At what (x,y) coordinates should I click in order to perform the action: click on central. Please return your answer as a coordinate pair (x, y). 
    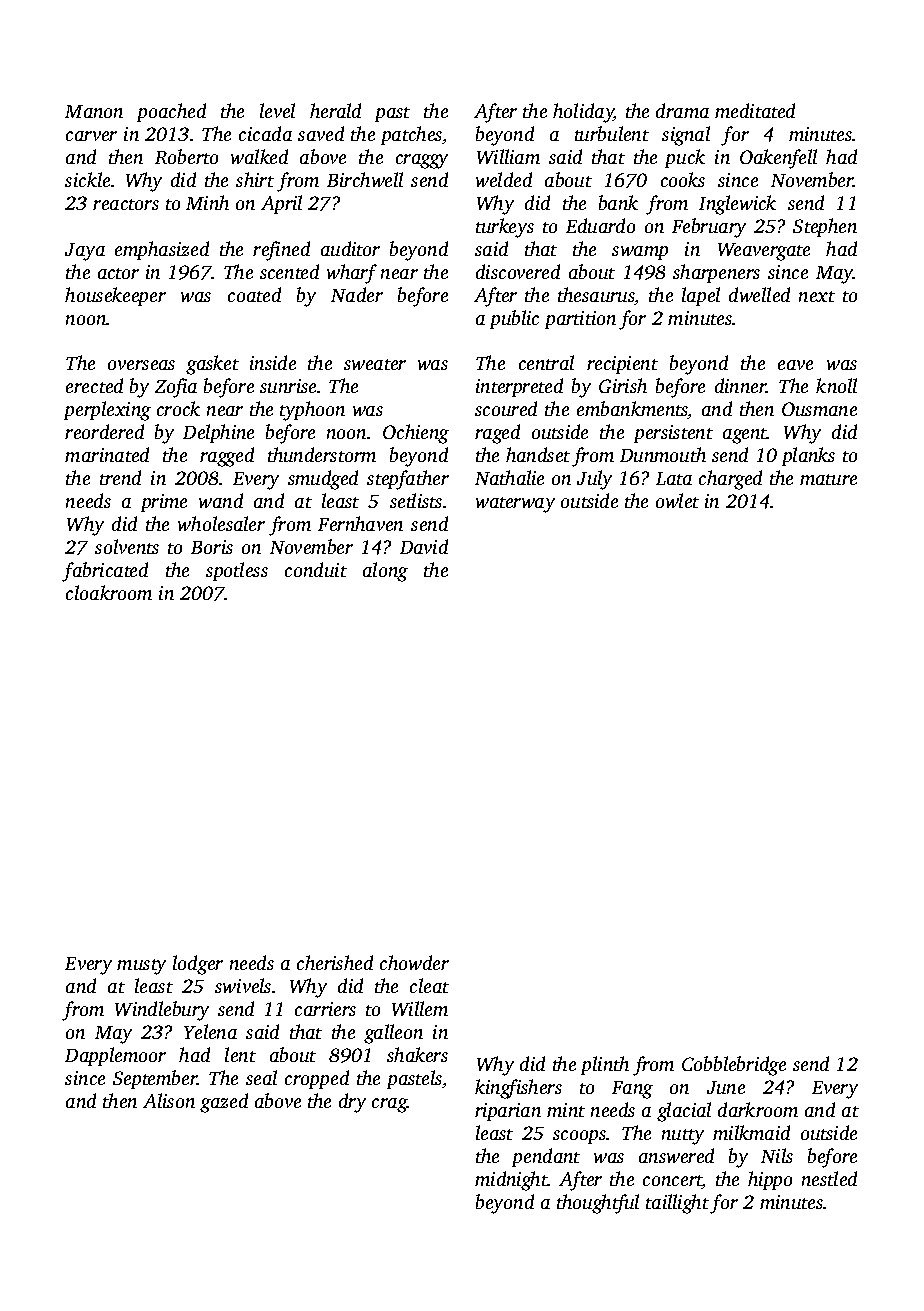
    Looking at the image, I should click on (546, 362).
